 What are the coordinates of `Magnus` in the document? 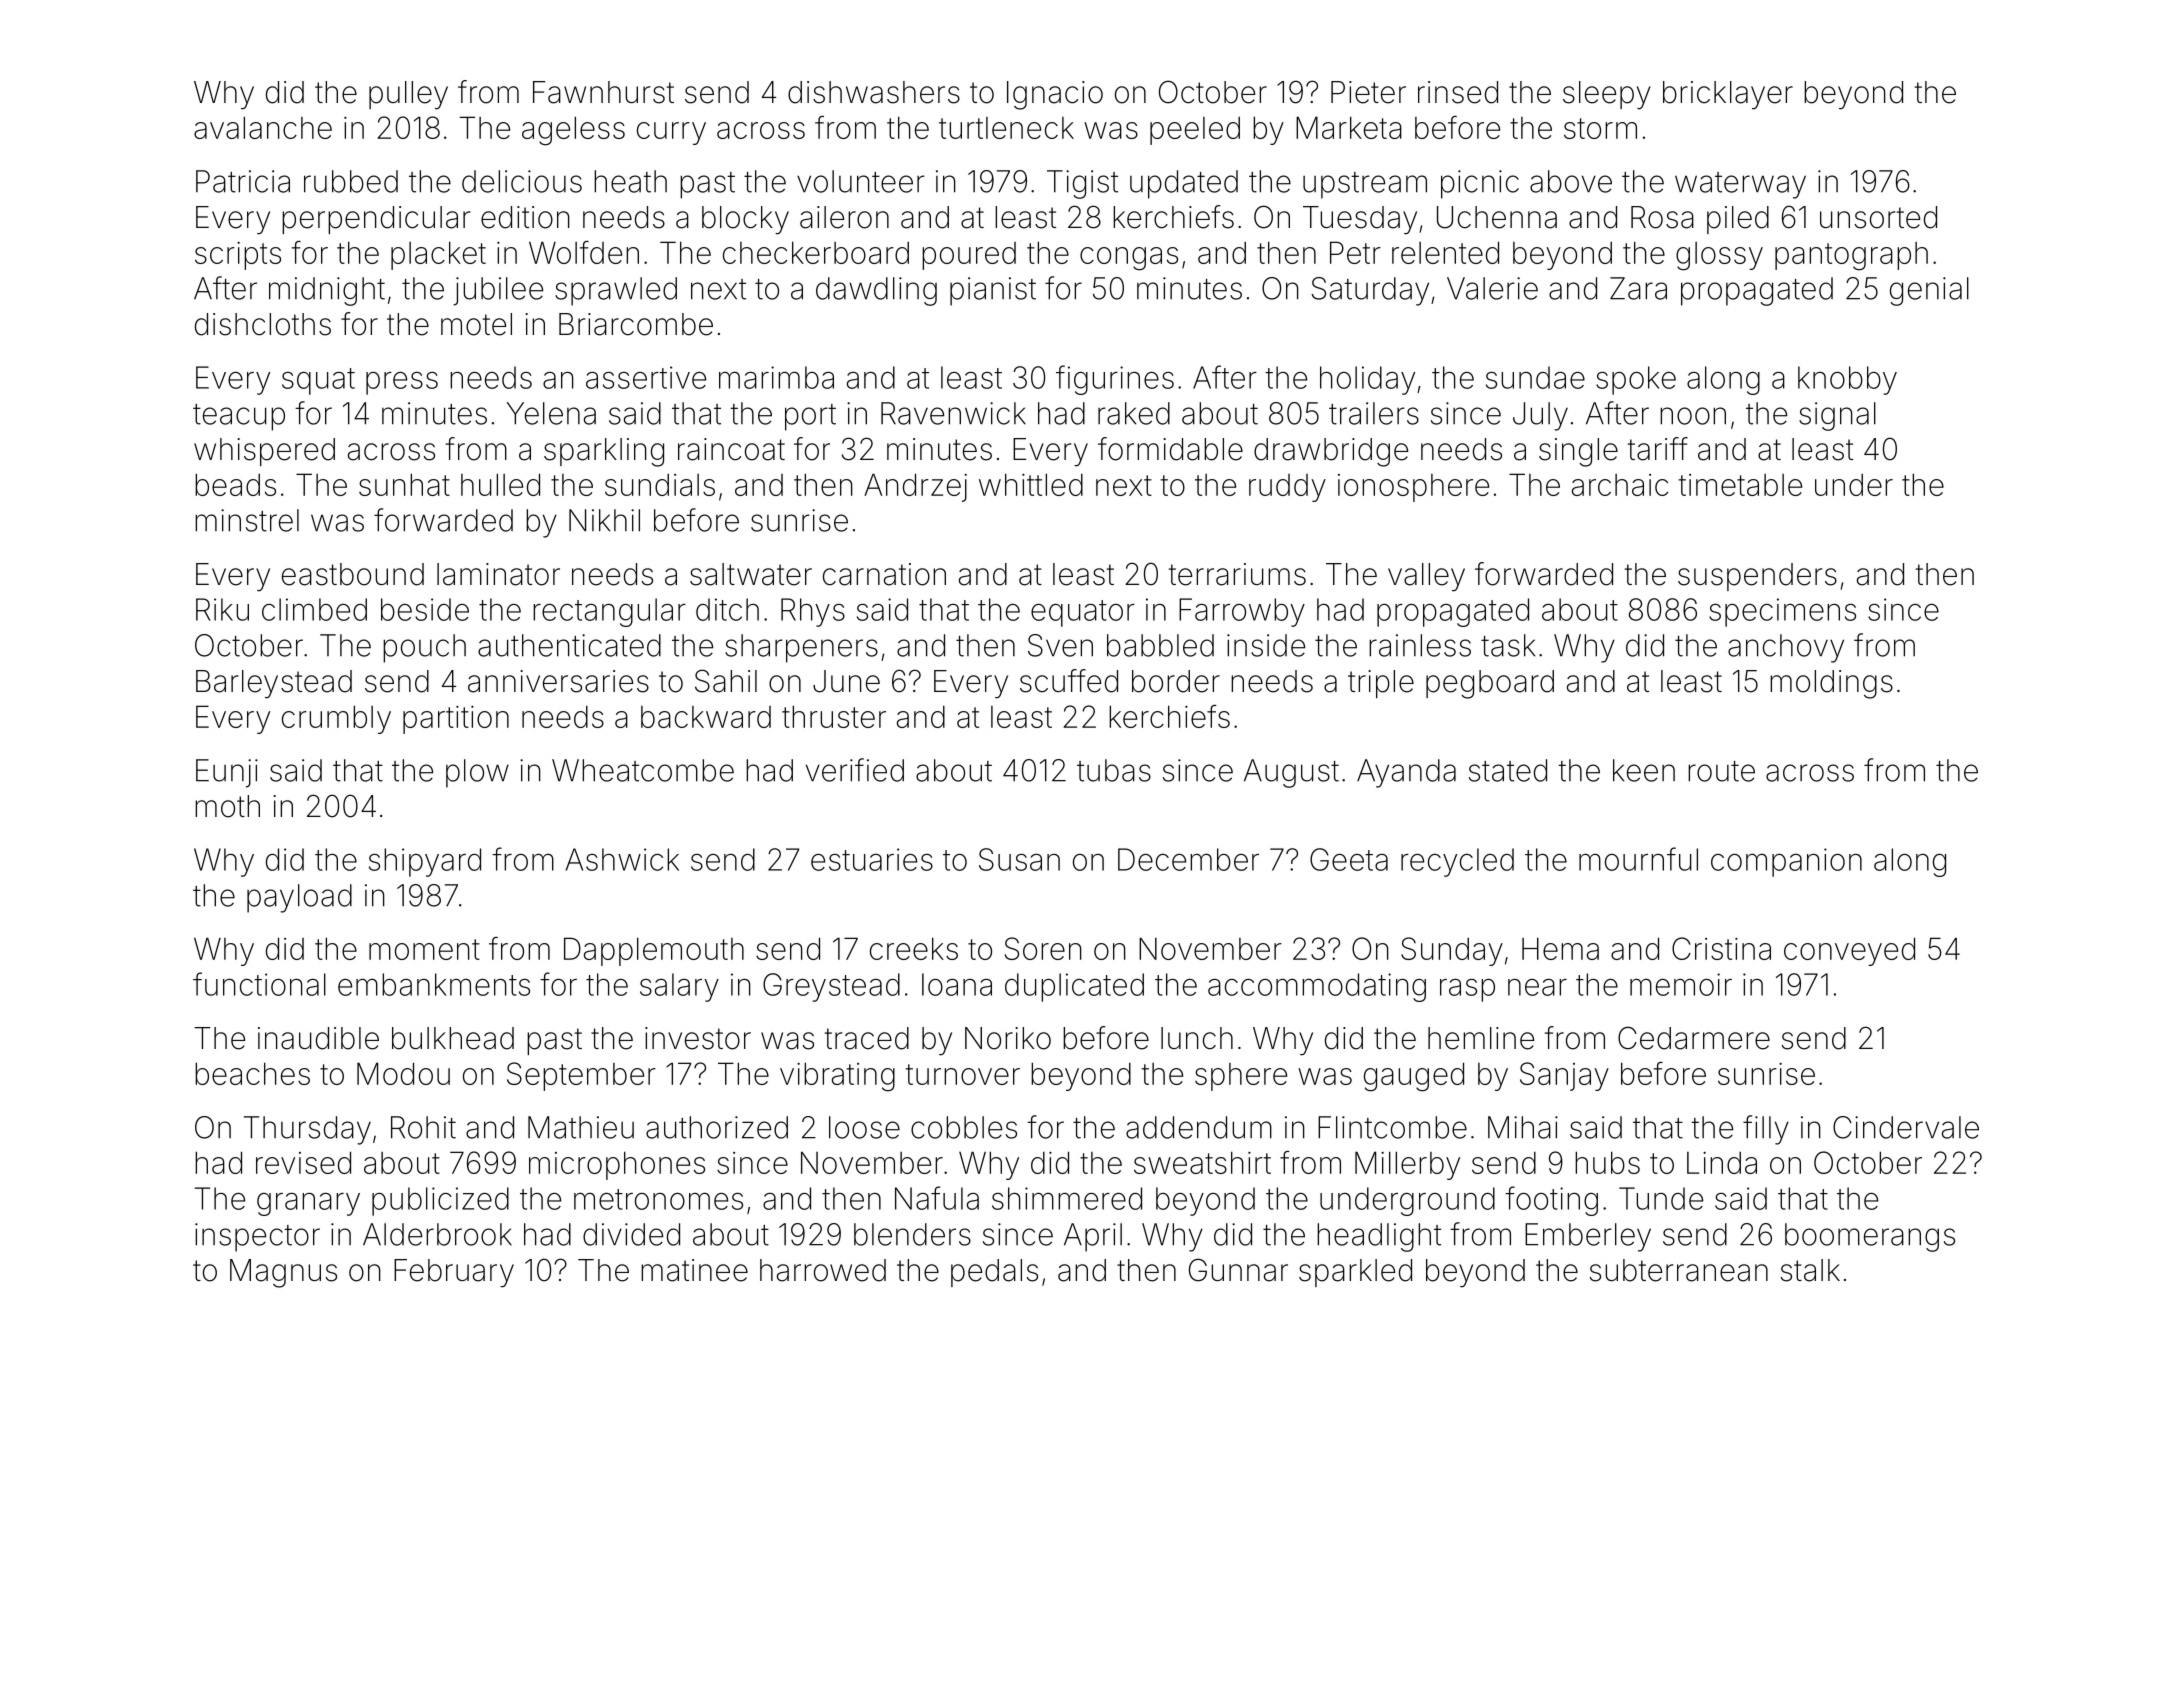 It's located at (283, 1273).
